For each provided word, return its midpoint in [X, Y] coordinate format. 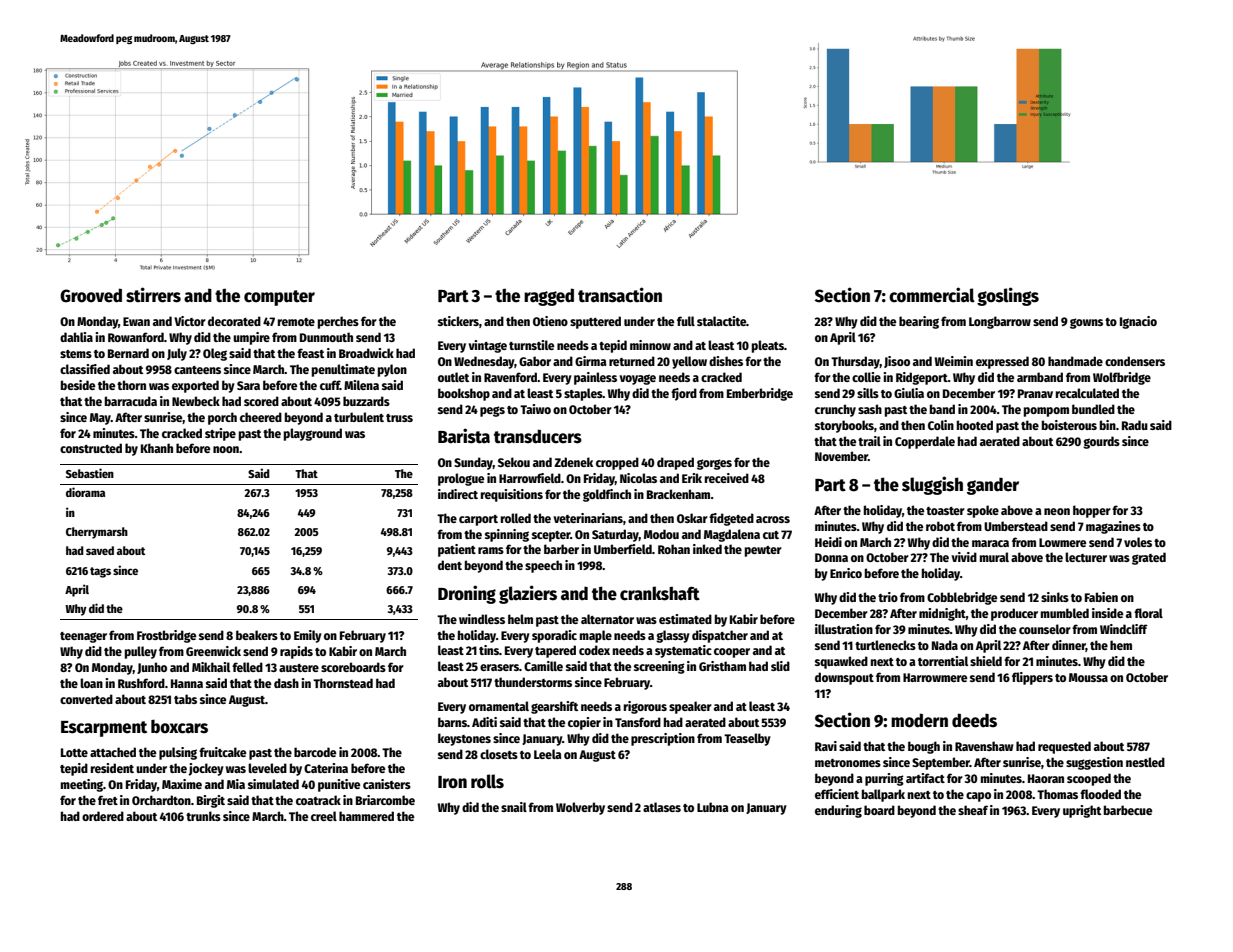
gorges [714, 464]
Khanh [157, 448]
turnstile [531, 345]
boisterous [1069, 425]
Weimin [953, 361]
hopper [1092, 511]
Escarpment [104, 729]
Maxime [182, 784]
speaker [690, 707]
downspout [844, 678]
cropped [617, 463]
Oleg [215, 354]
